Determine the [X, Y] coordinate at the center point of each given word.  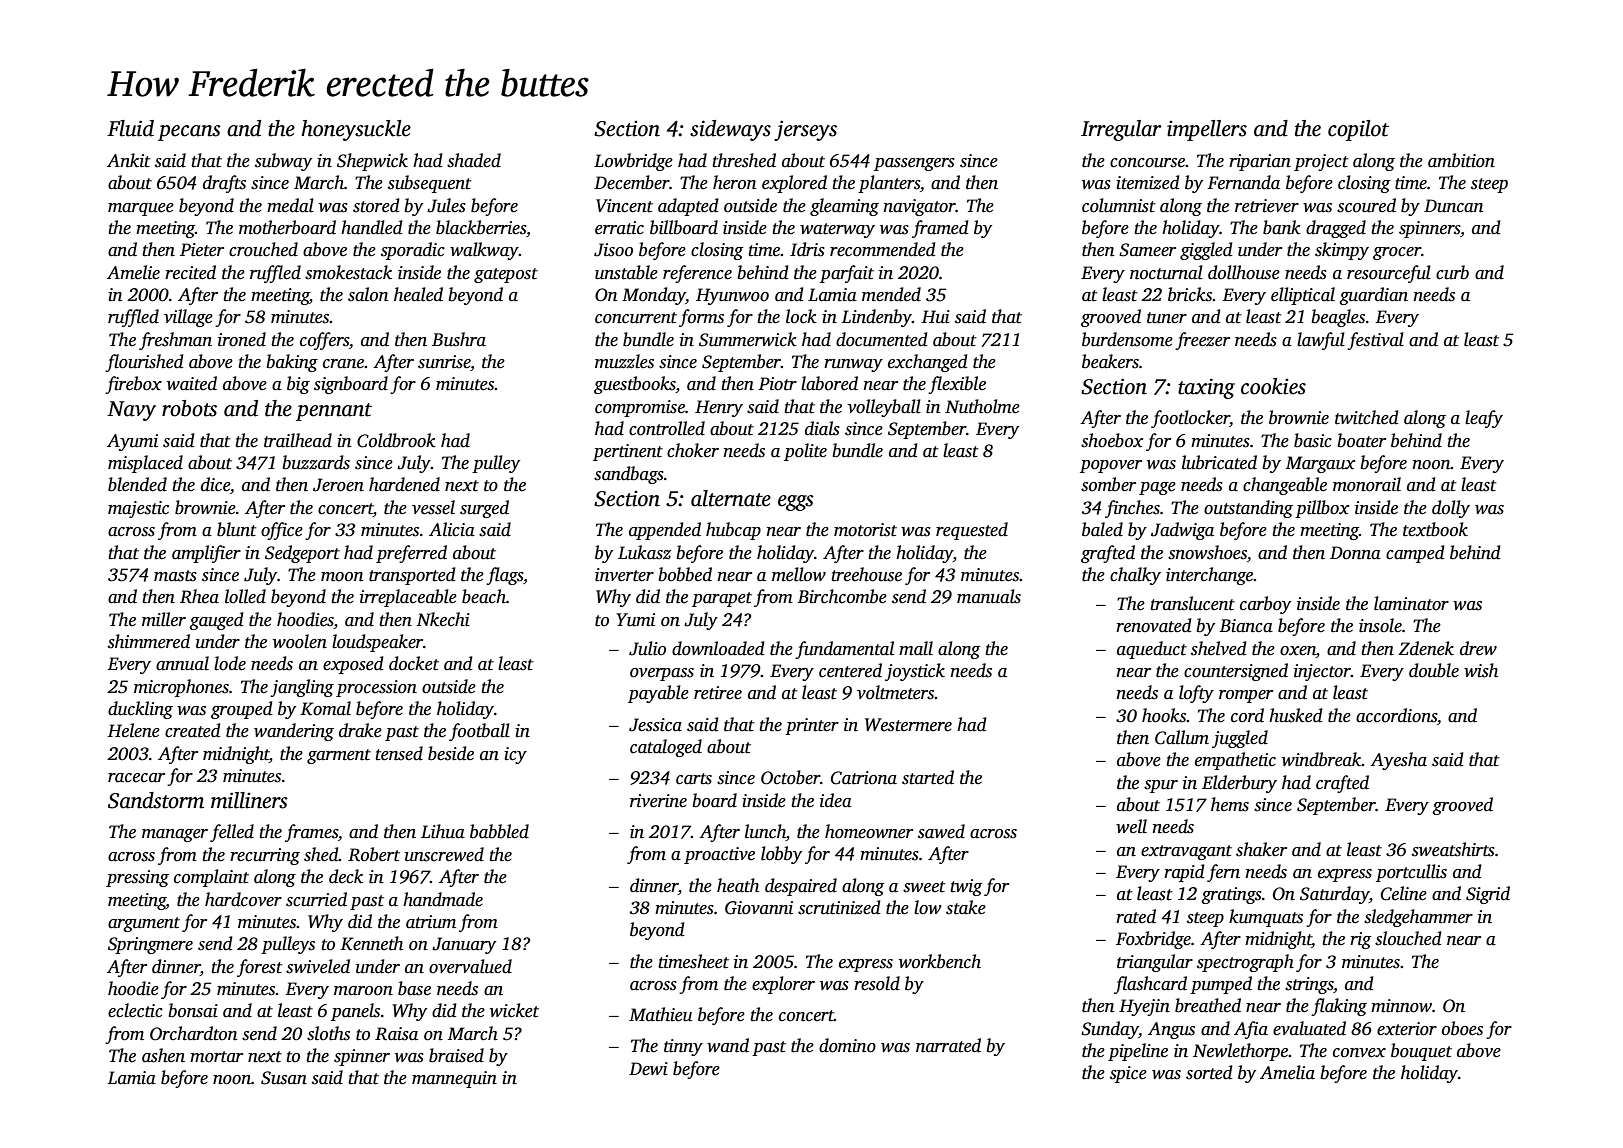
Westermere [908, 725]
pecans [189, 133]
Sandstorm [156, 800]
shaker [1261, 849]
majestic [138, 509]
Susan [284, 1078]
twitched [1367, 417]
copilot [1358, 130]
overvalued [470, 966]
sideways [730, 130]
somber [1108, 484]
